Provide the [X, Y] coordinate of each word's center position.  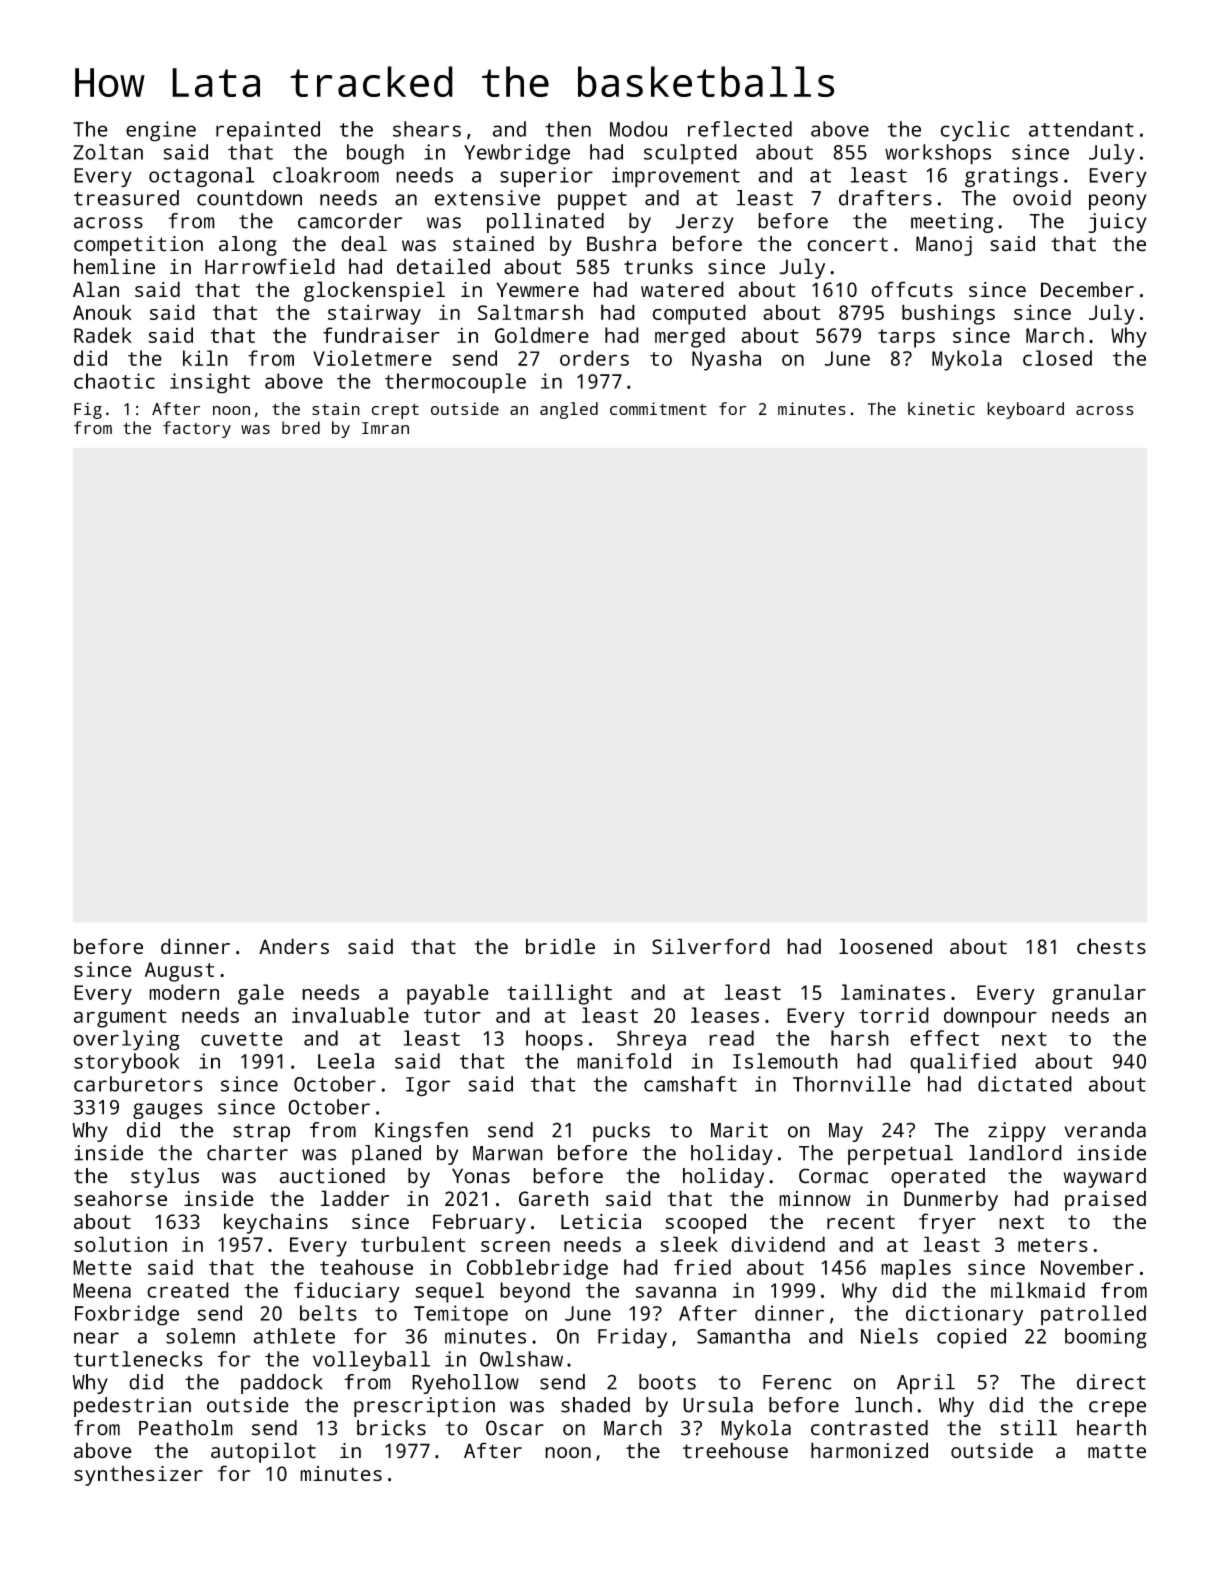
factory [197, 429]
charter [247, 1153]
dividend [778, 1244]
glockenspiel [374, 291]
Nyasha [726, 360]
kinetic [941, 408]
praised [1105, 1200]
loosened [885, 946]
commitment [658, 408]
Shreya [651, 1040]
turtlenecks [138, 1359]
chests [1111, 946]
